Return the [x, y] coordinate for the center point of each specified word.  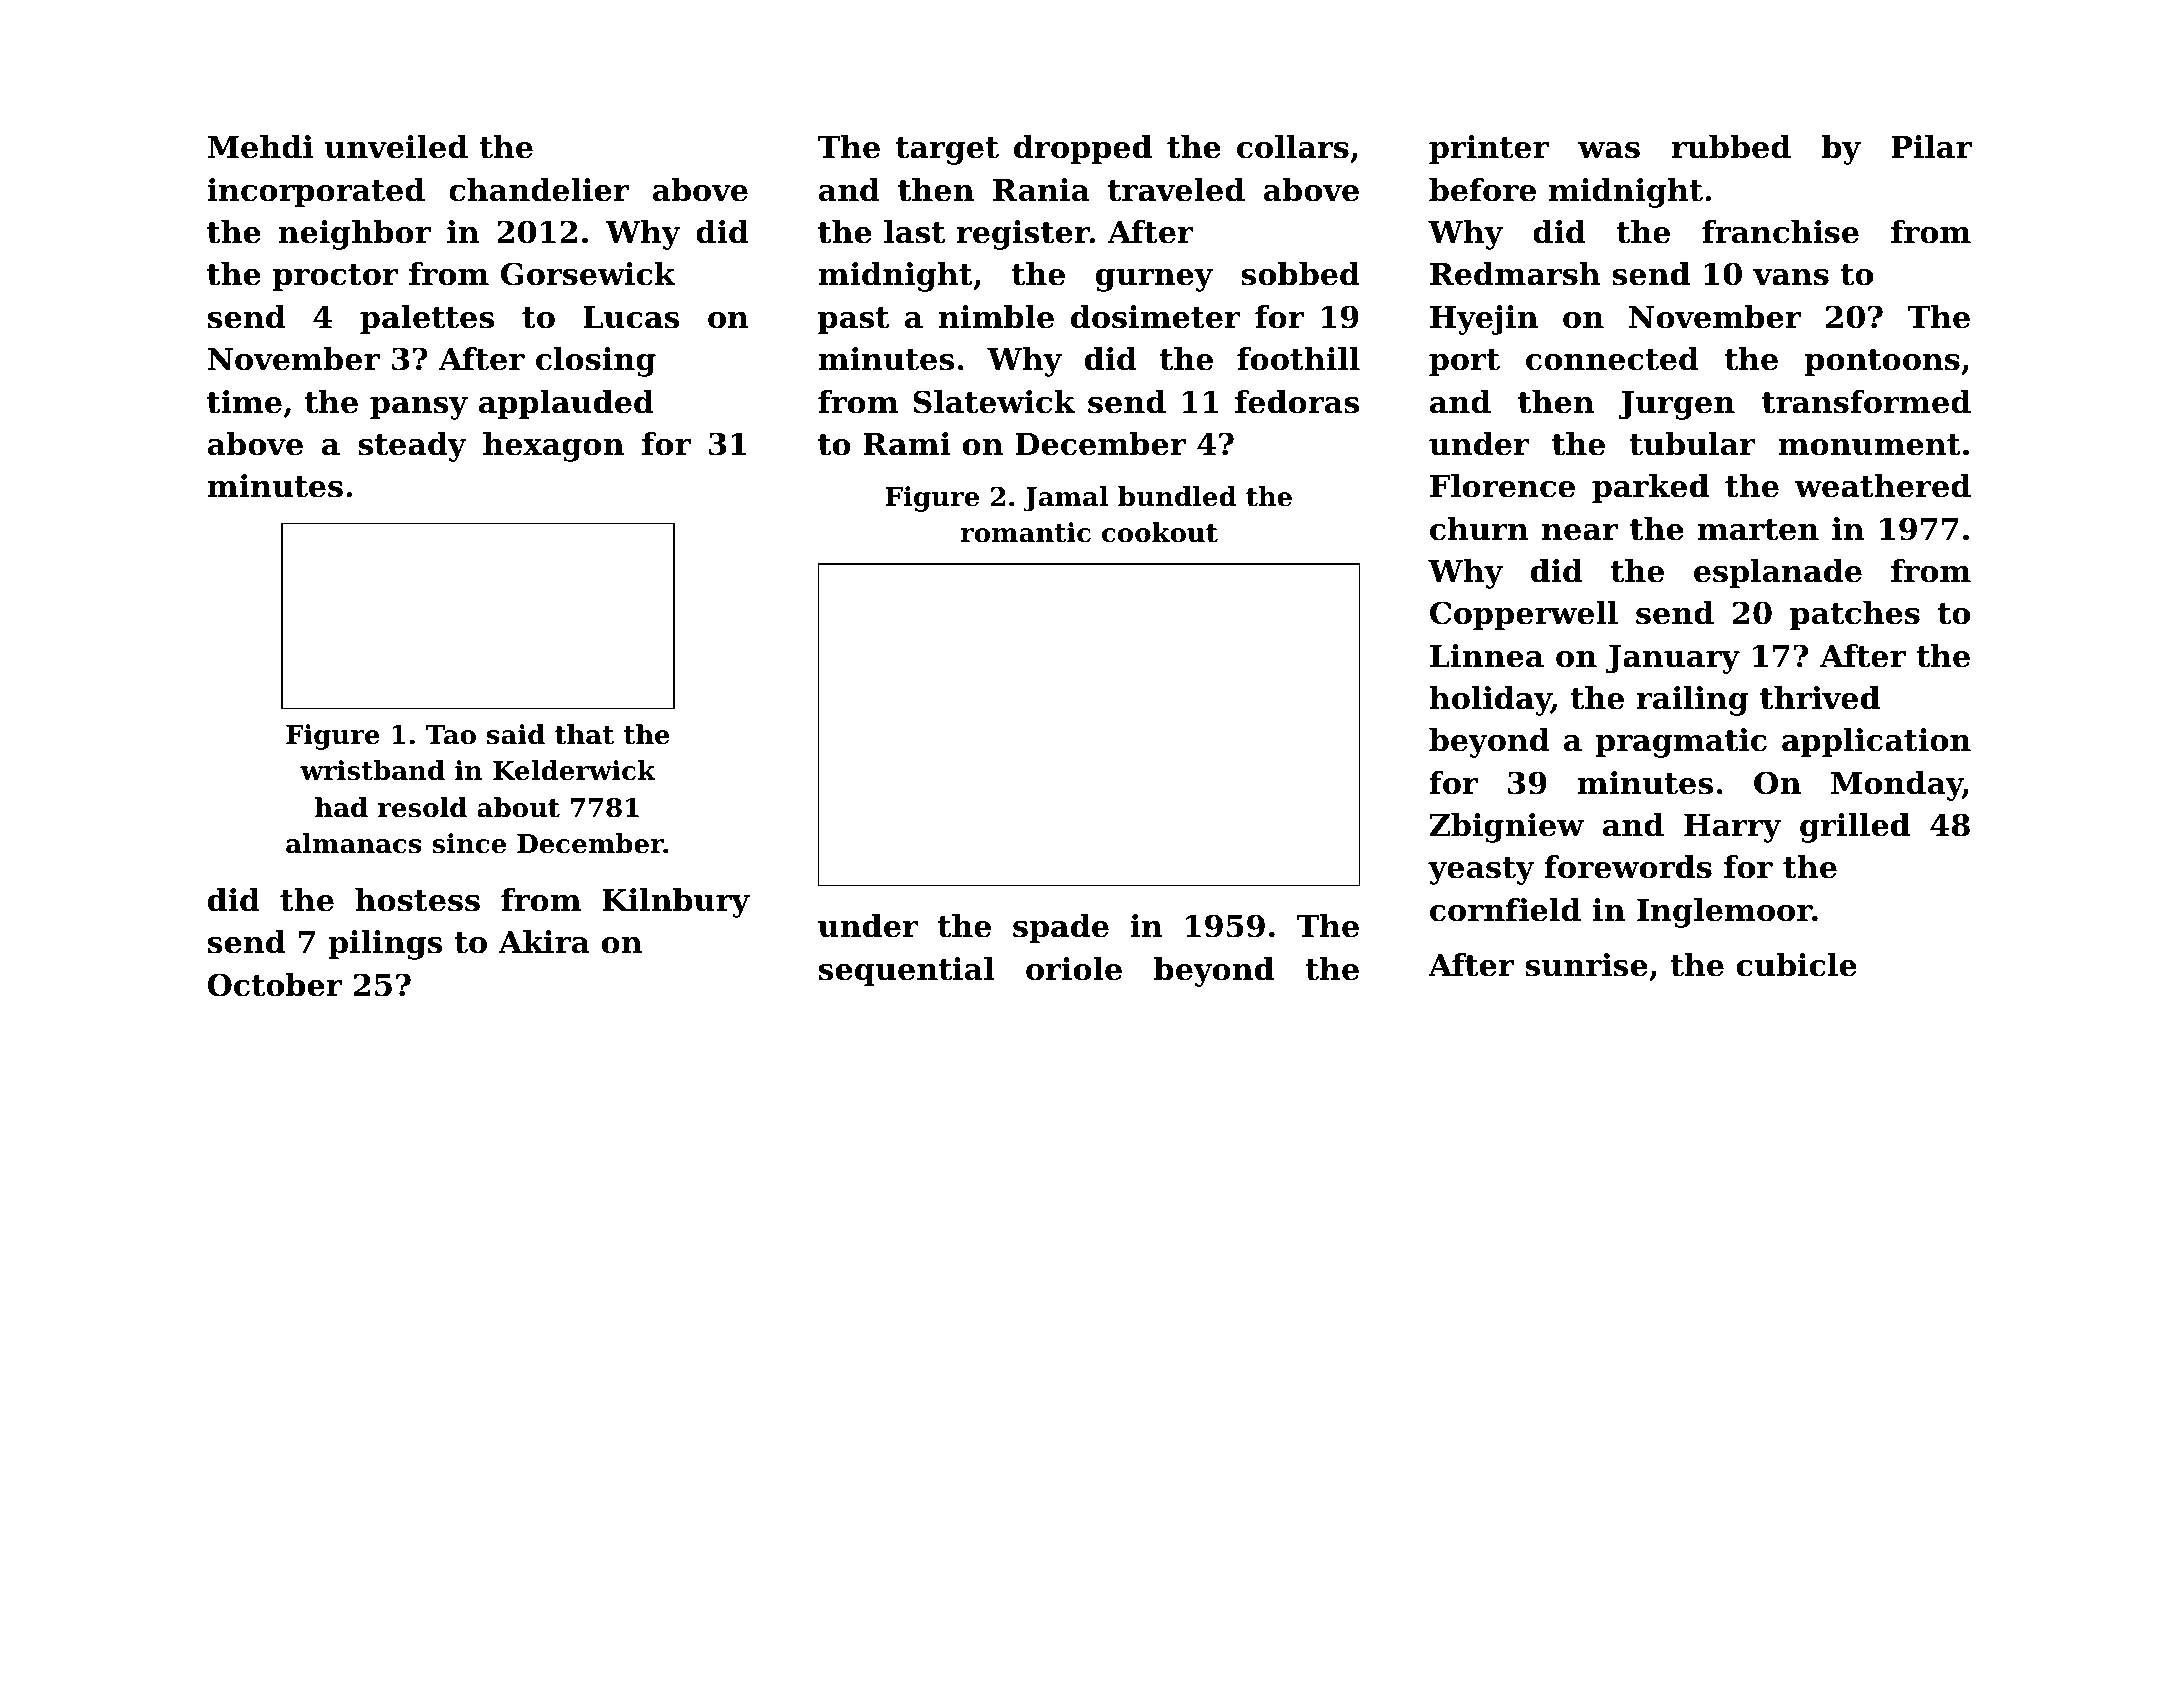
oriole [1074, 969]
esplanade [1778, 574]
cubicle [1797, 965]
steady [412, 447]
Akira [544, 942]
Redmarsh [1515, 274]
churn [1479, 529]
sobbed [1300, 274]
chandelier [539, 190]
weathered [1882, 486]
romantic [1025, 532]
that [584, 734]
